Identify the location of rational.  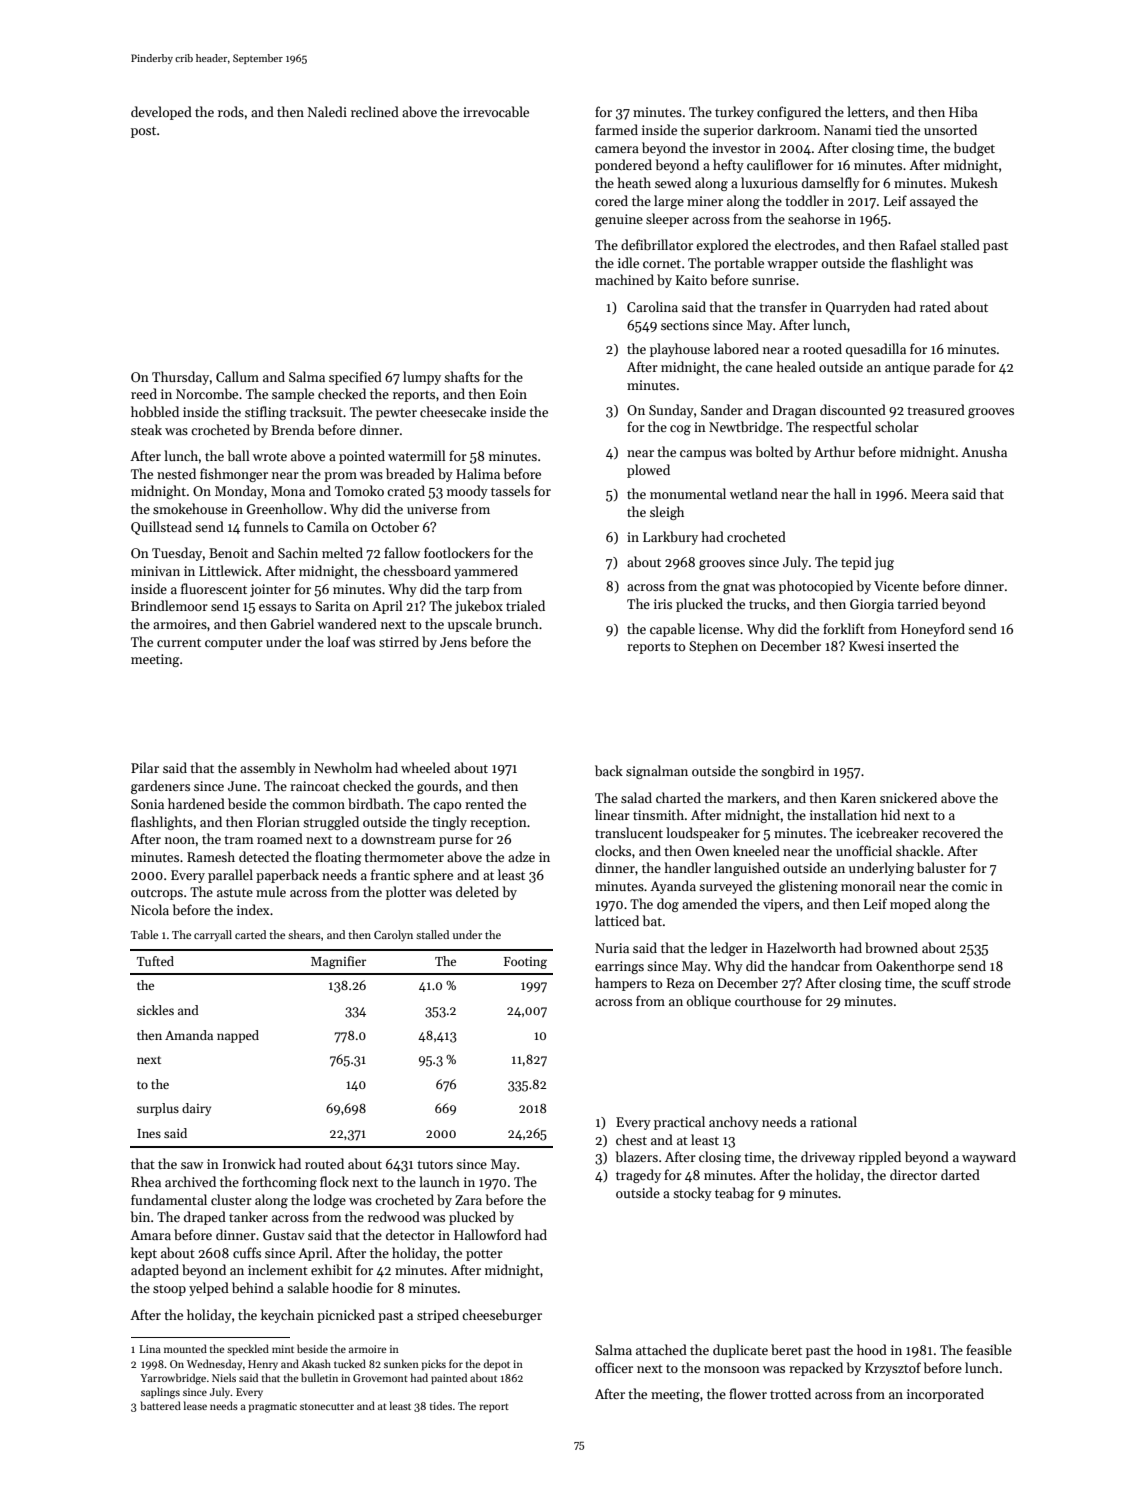
(833, 1121).
